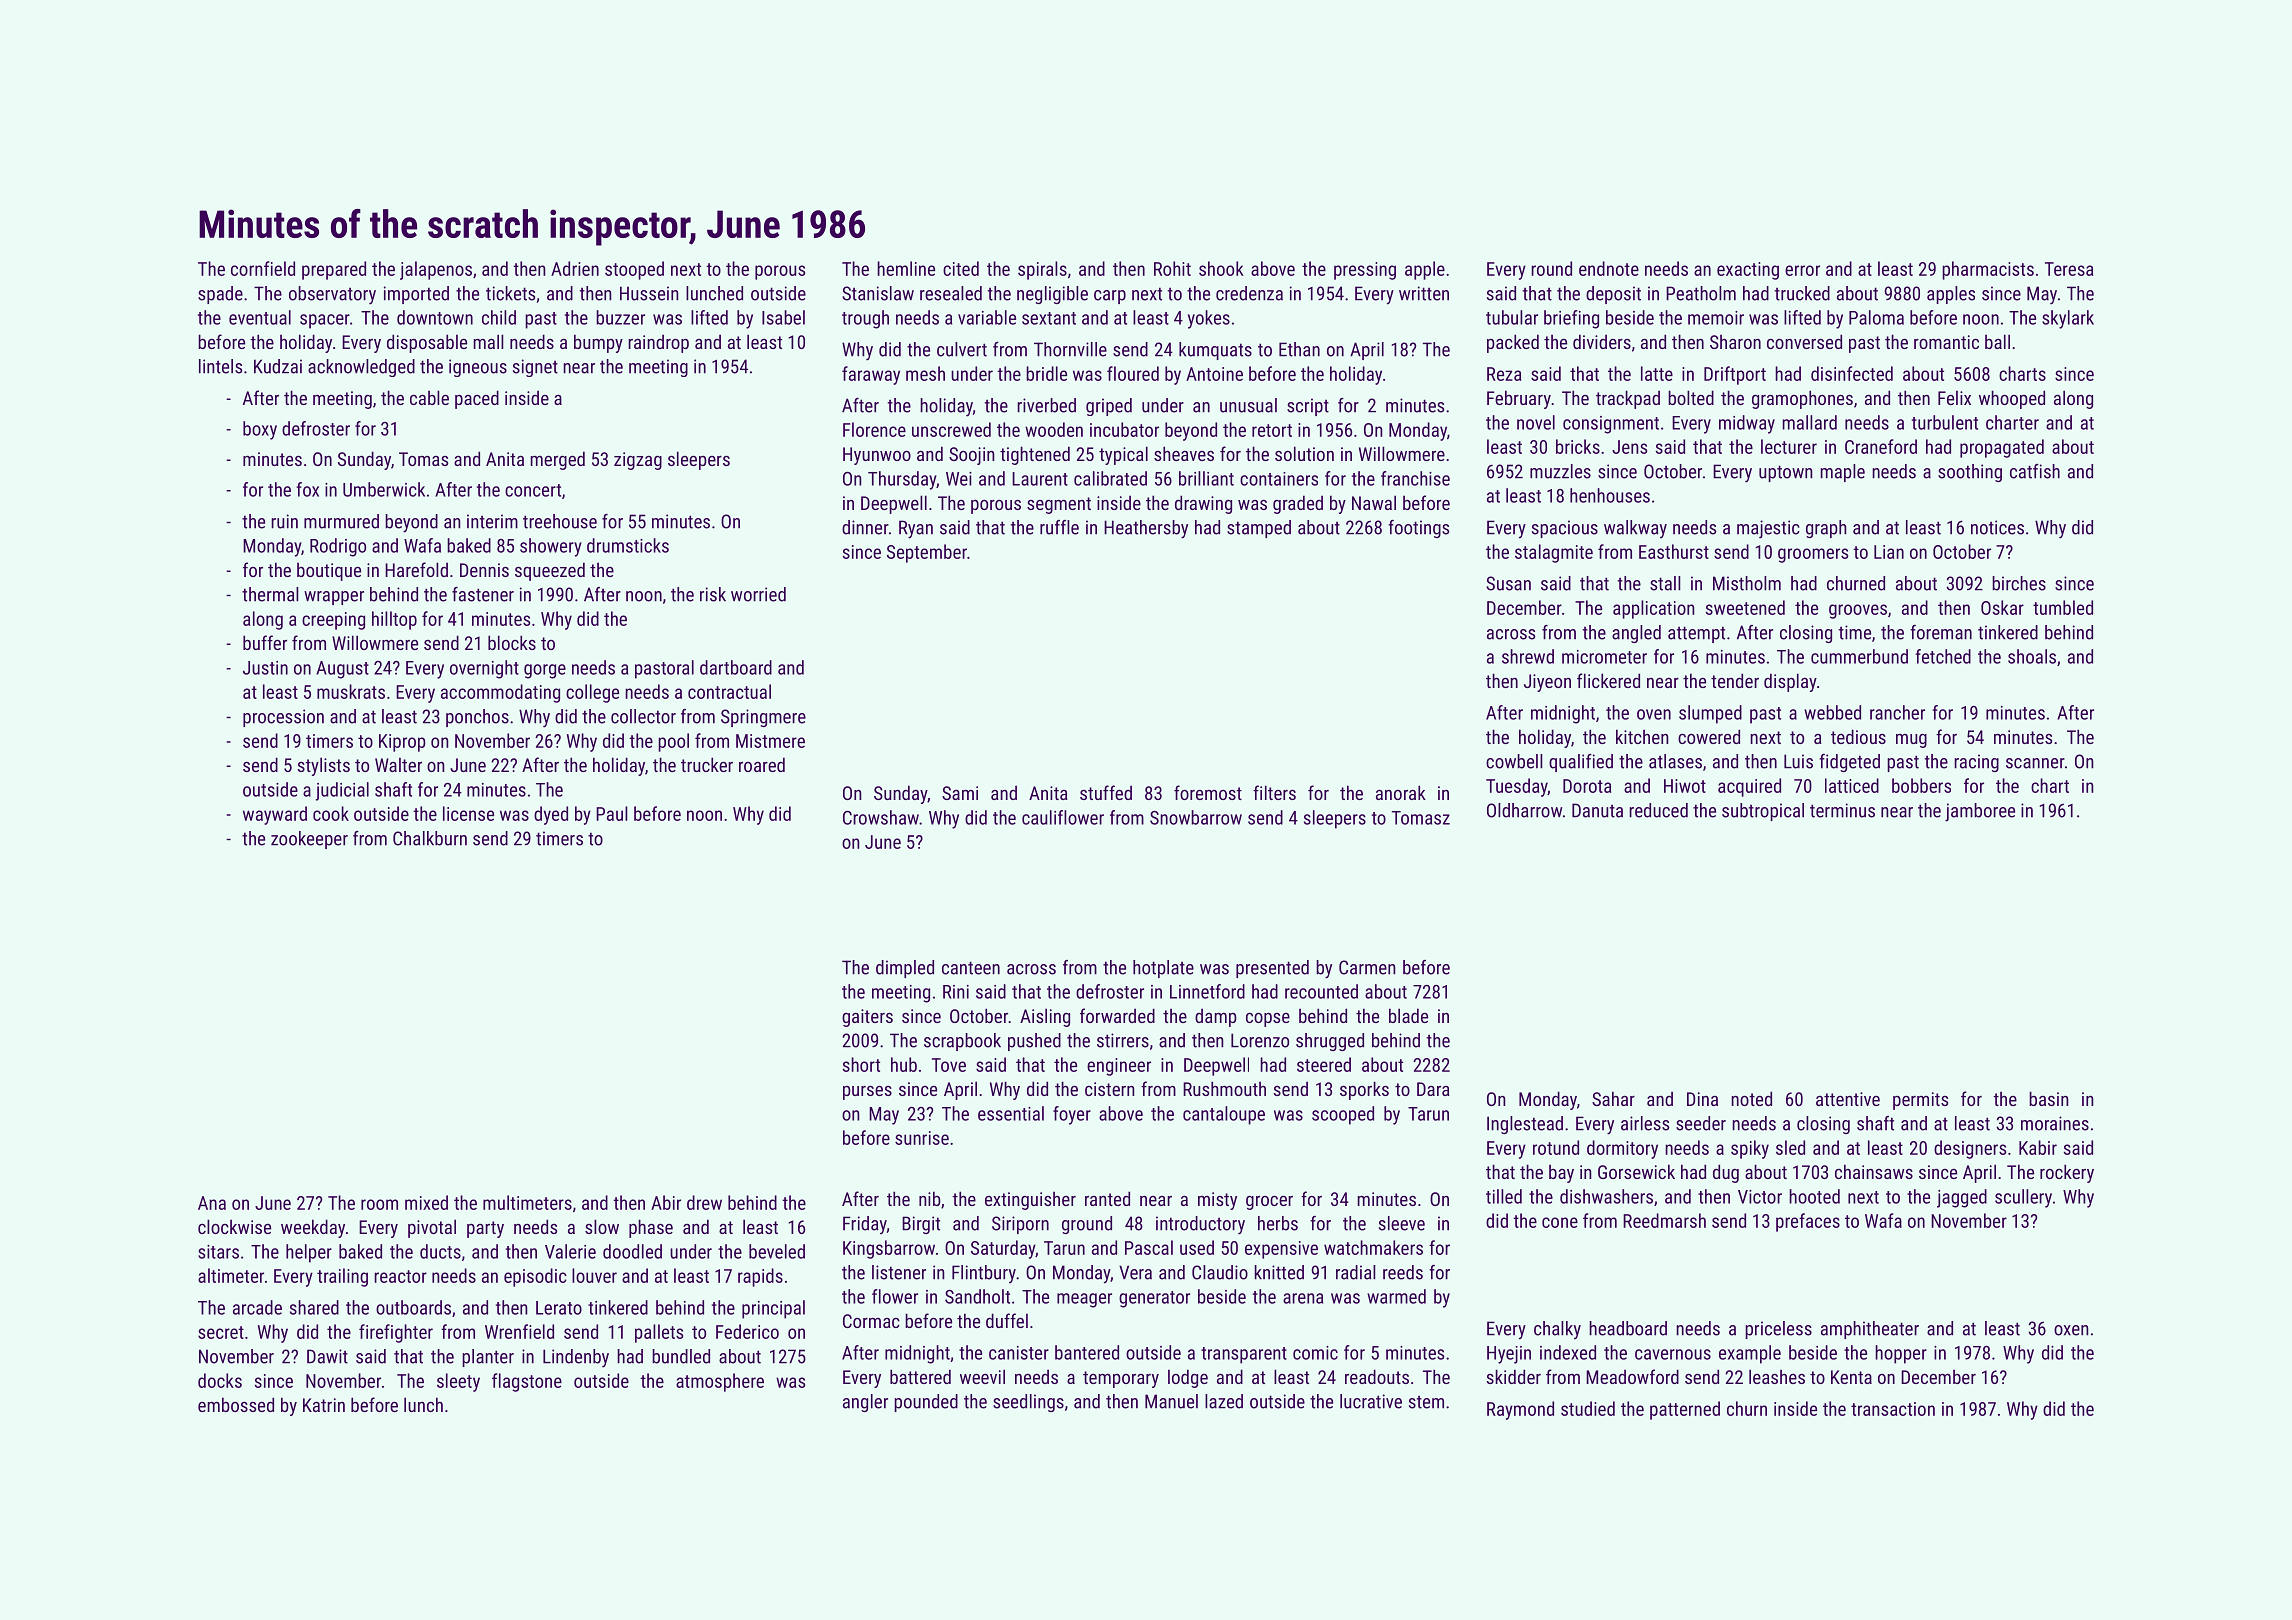  I want to click on cornfield, so click(263, 268).
